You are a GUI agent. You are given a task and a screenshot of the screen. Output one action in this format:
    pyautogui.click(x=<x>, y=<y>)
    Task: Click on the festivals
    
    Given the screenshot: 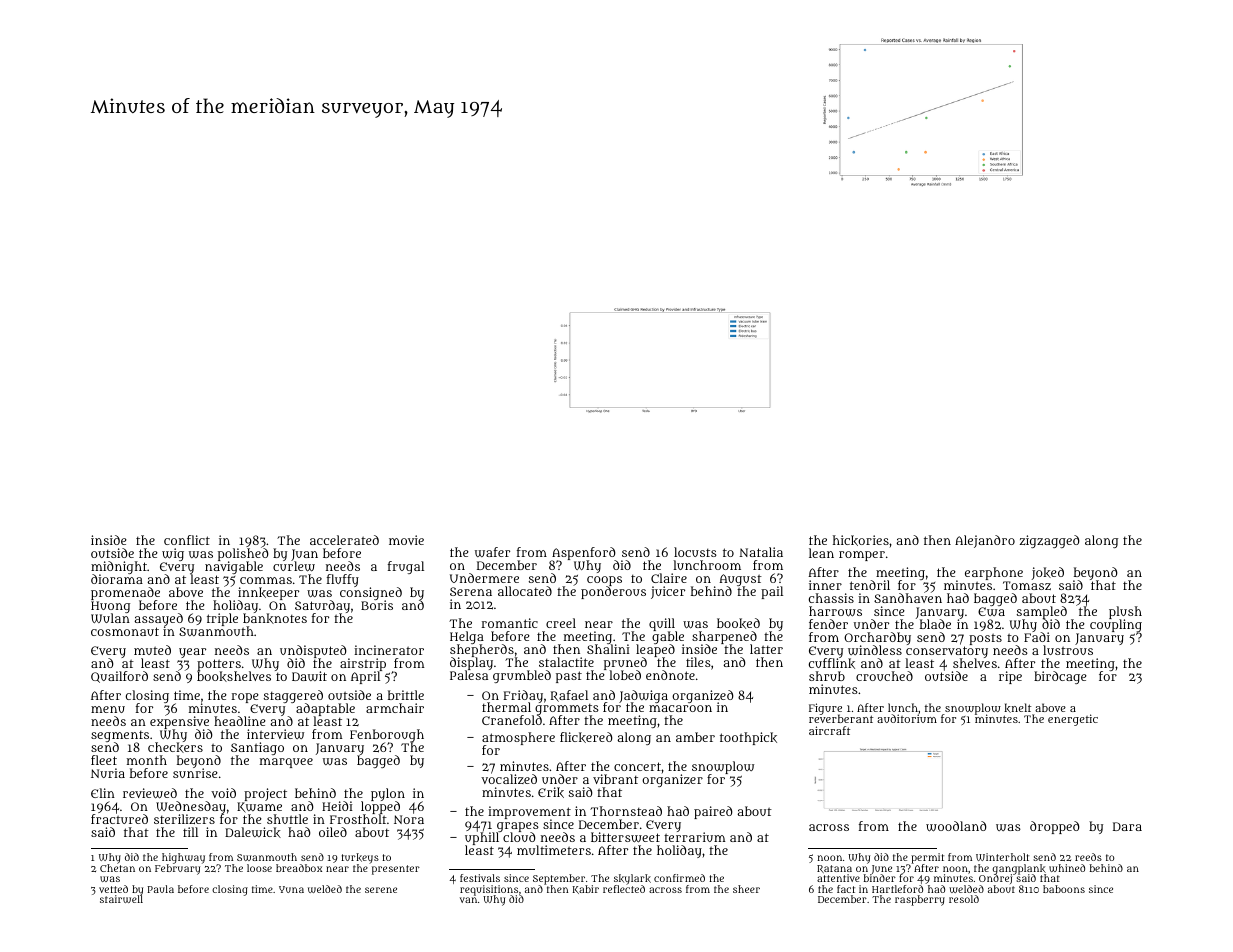 What is the action you would take?
    pyautogui.click(x=480, y=878)
